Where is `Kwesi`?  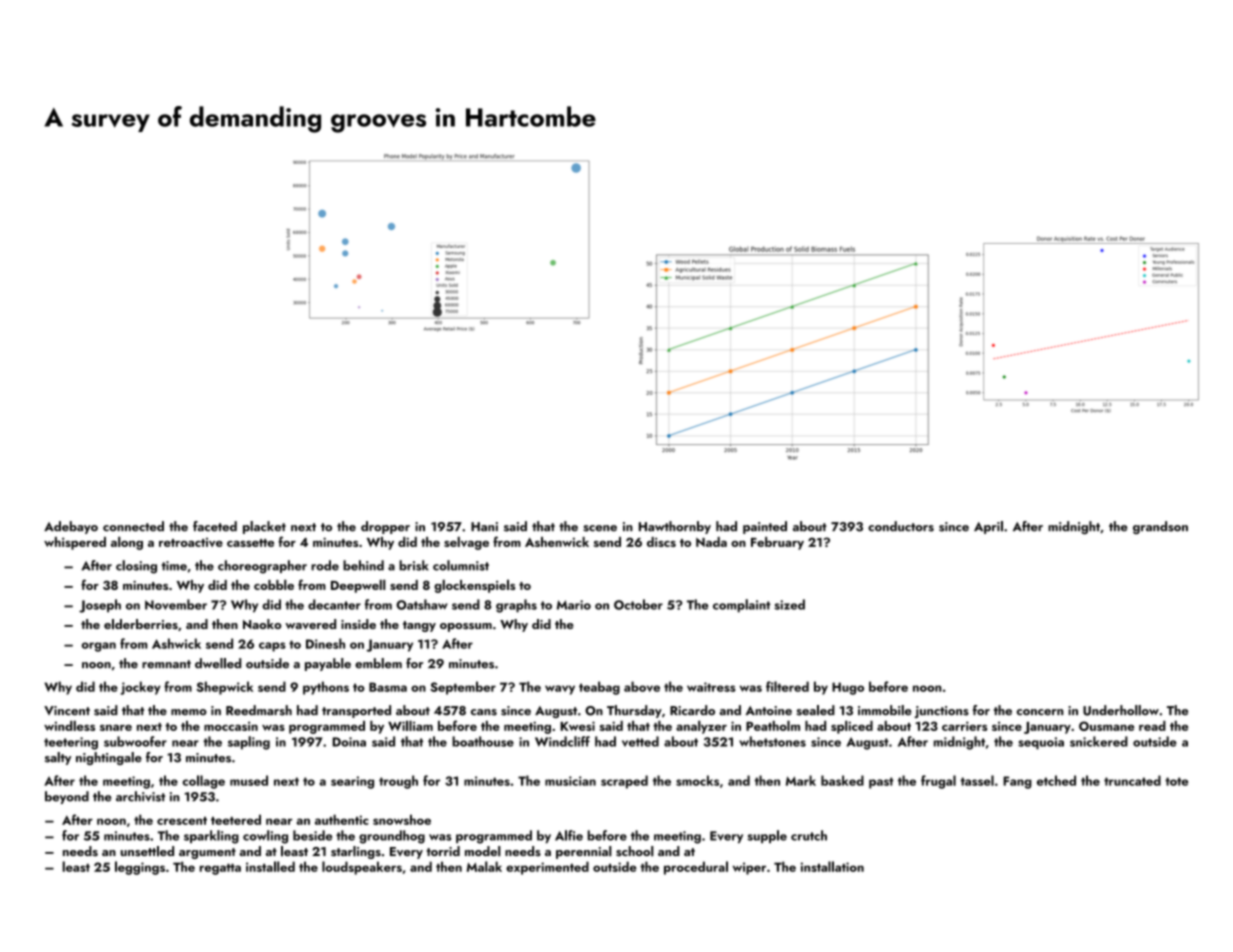 Kwesi is located at coordinates (577, 726).
